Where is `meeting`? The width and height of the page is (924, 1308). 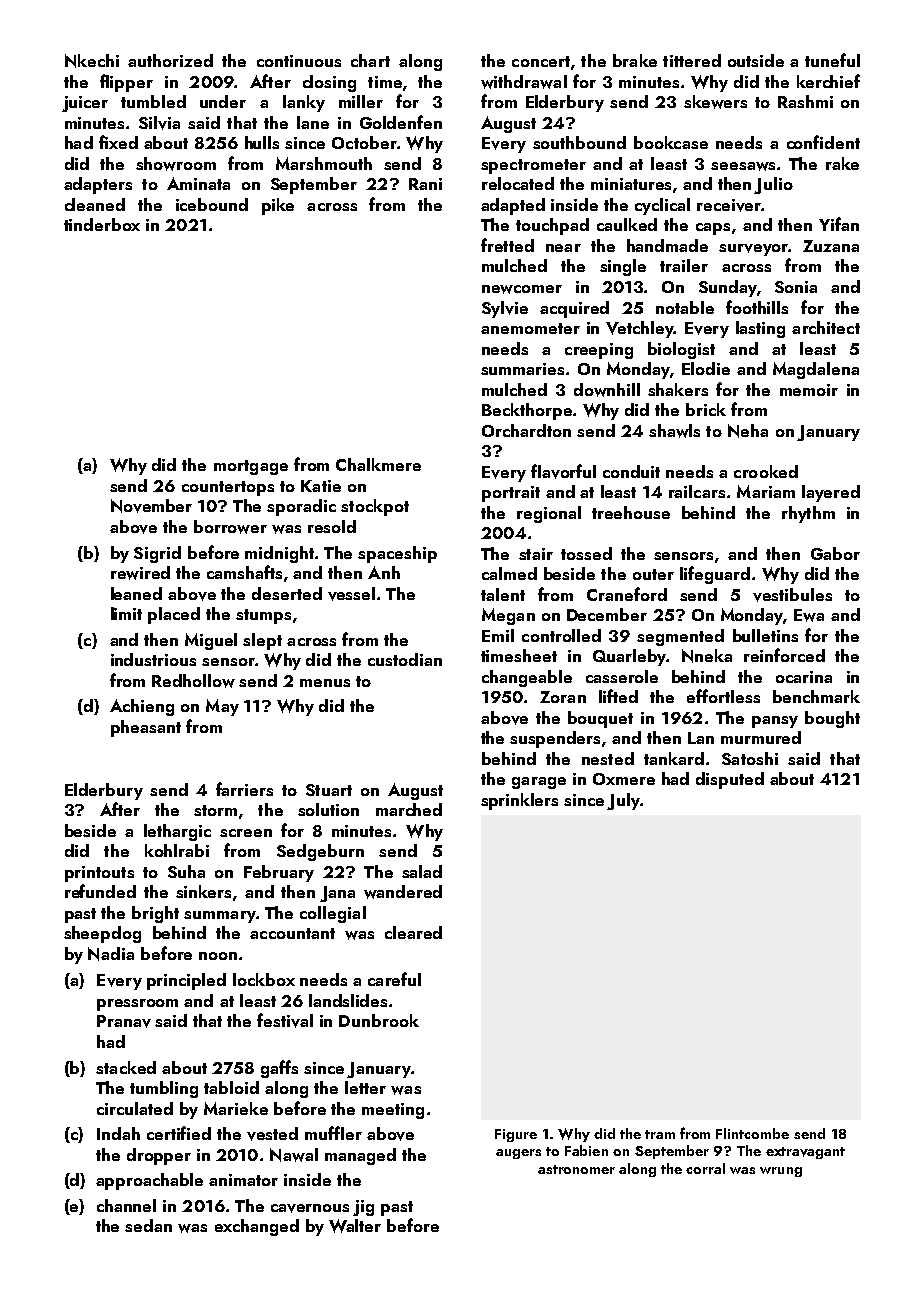 meeting is located at coordinates (393, 1111).
